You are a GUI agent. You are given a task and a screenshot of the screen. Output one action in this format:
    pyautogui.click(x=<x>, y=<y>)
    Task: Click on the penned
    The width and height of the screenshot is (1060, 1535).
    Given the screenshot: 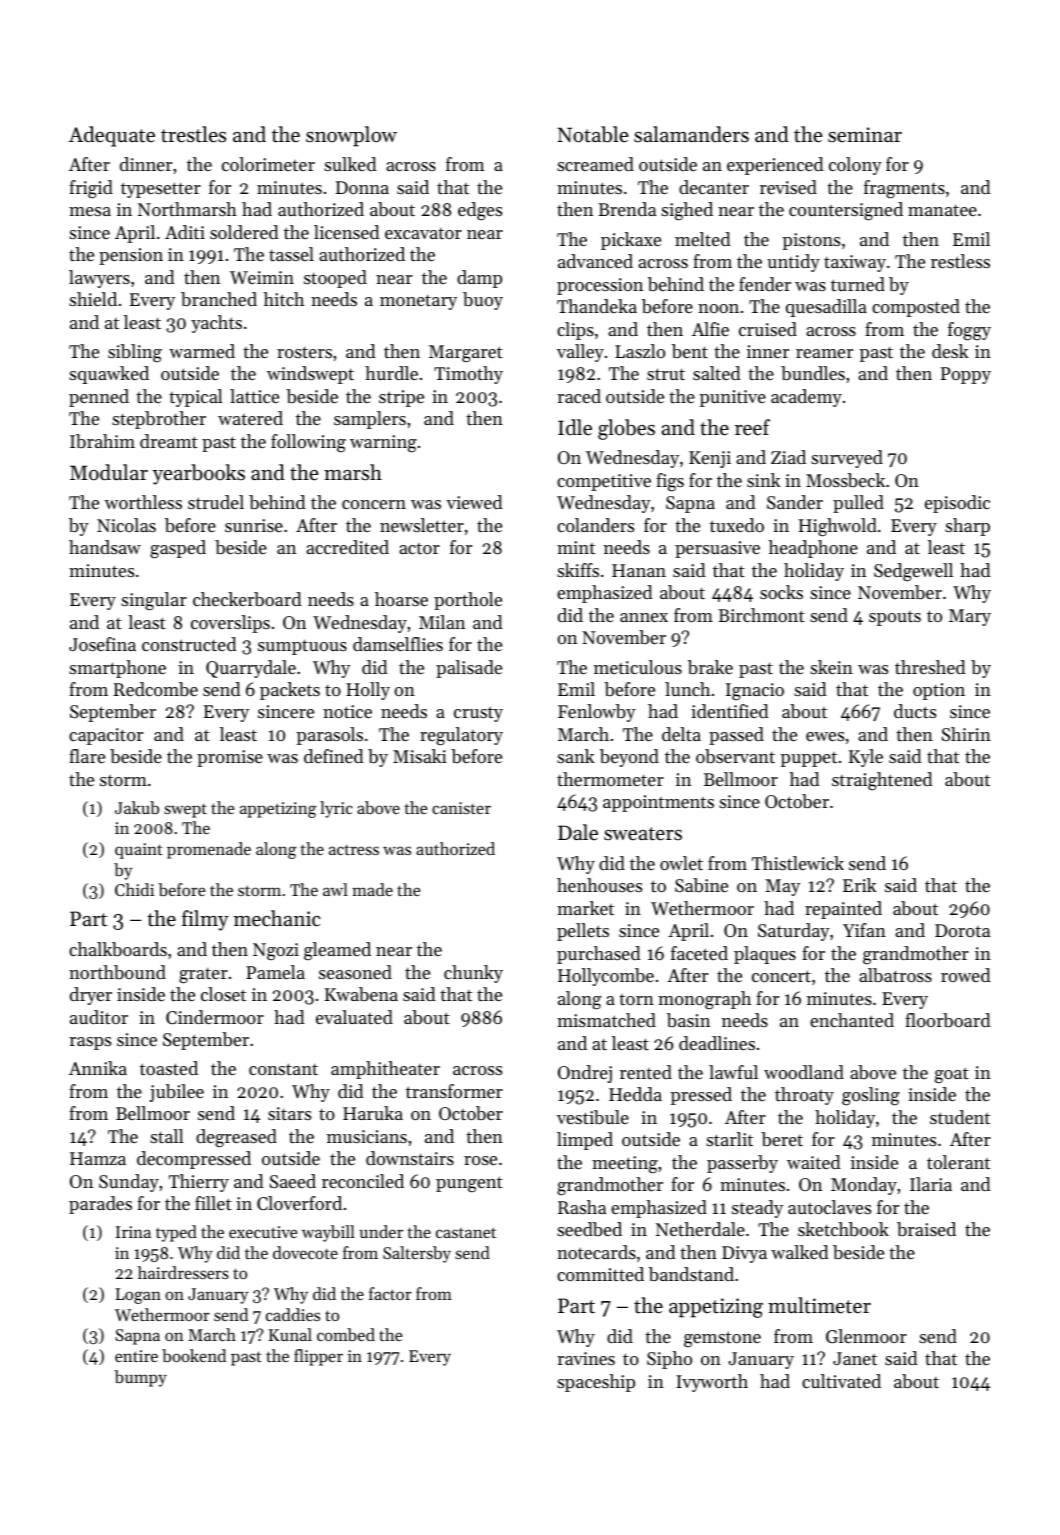 What is the action you would take?
    pyautogui.click(x=99, y=398)
